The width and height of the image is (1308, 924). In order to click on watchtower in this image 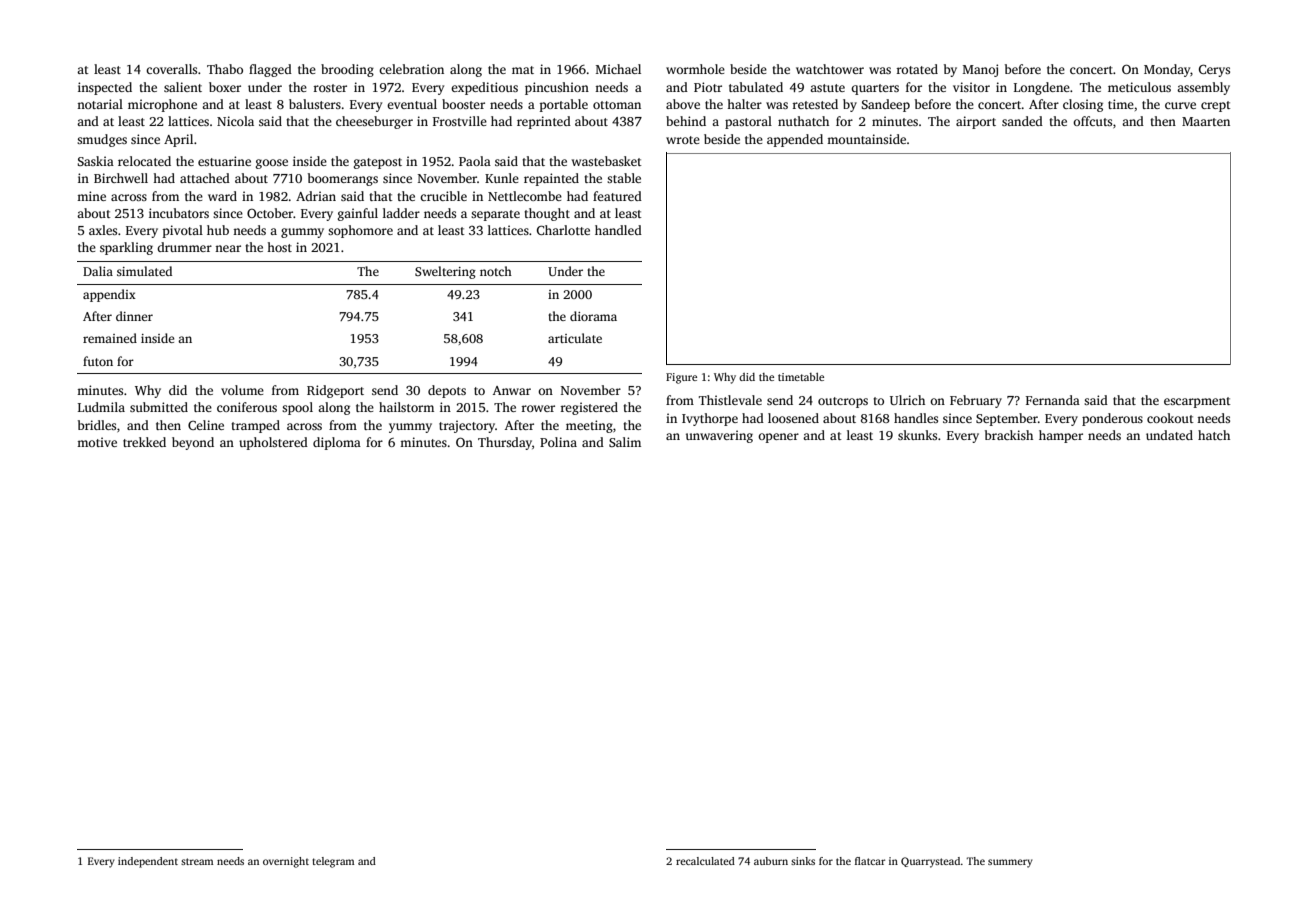, I will do `click(830, 69)`.
